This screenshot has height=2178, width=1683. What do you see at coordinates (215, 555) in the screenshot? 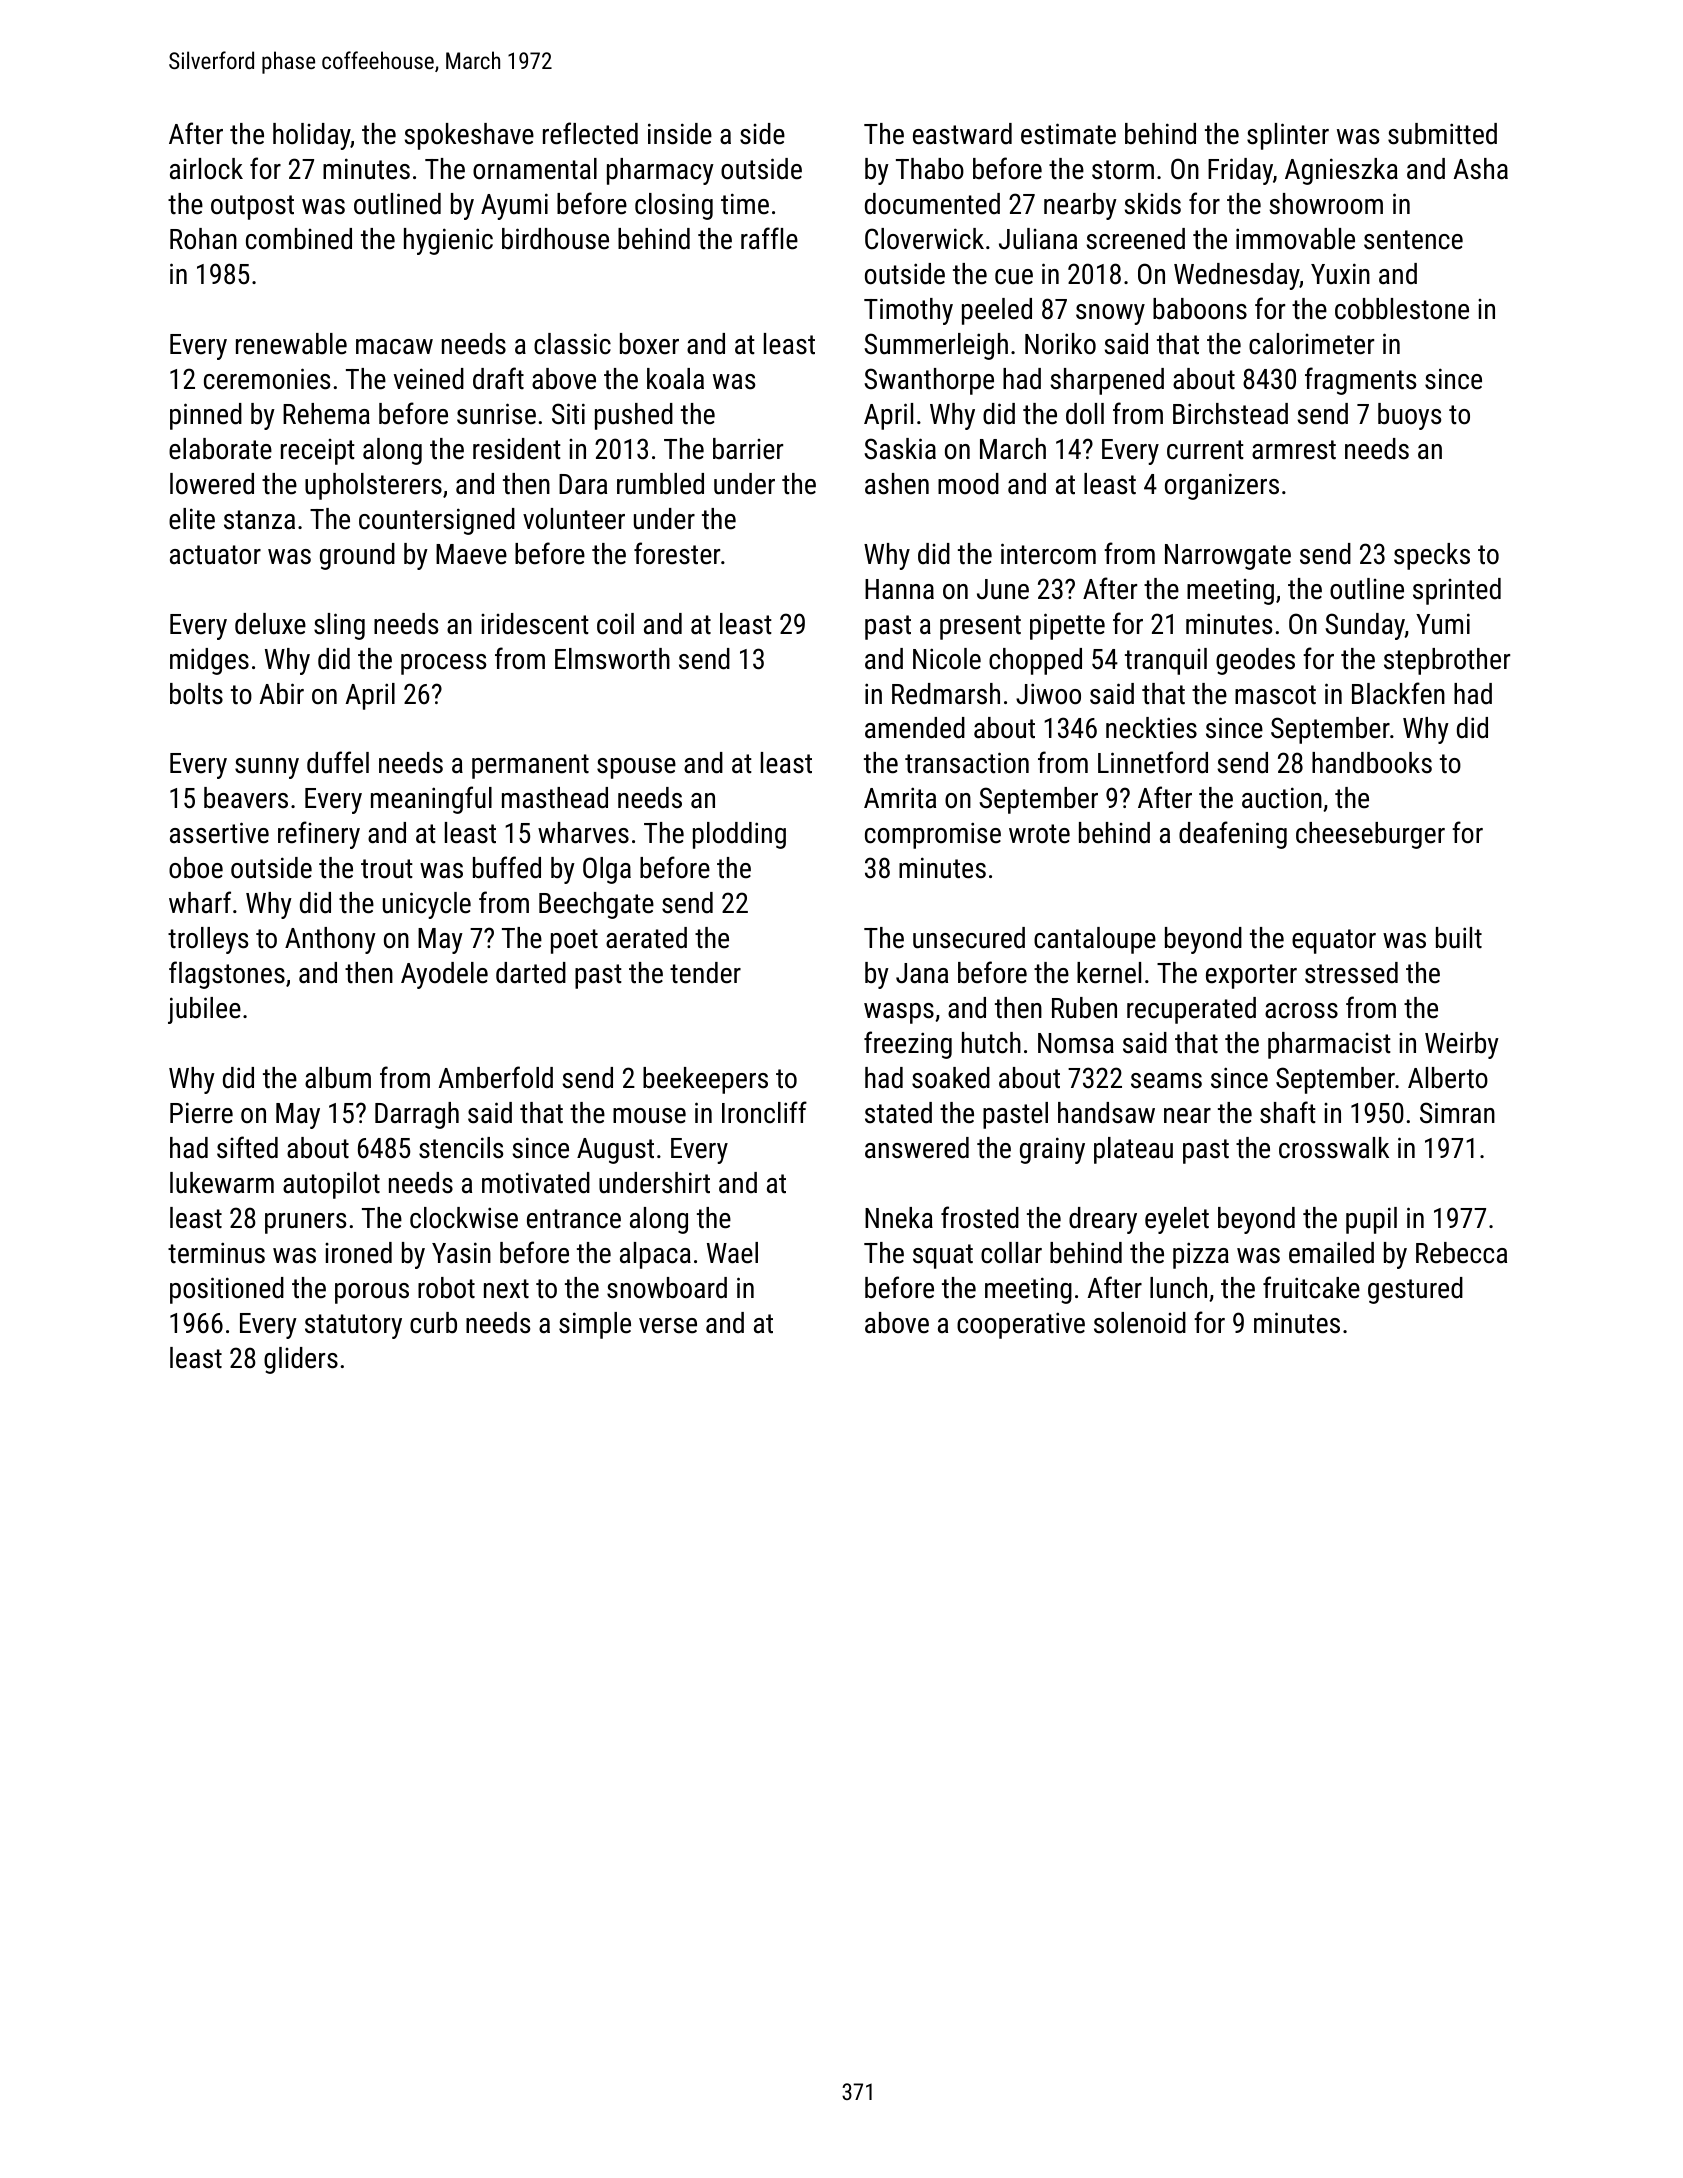
I see `actuator` at bounding box center [215, 555].
